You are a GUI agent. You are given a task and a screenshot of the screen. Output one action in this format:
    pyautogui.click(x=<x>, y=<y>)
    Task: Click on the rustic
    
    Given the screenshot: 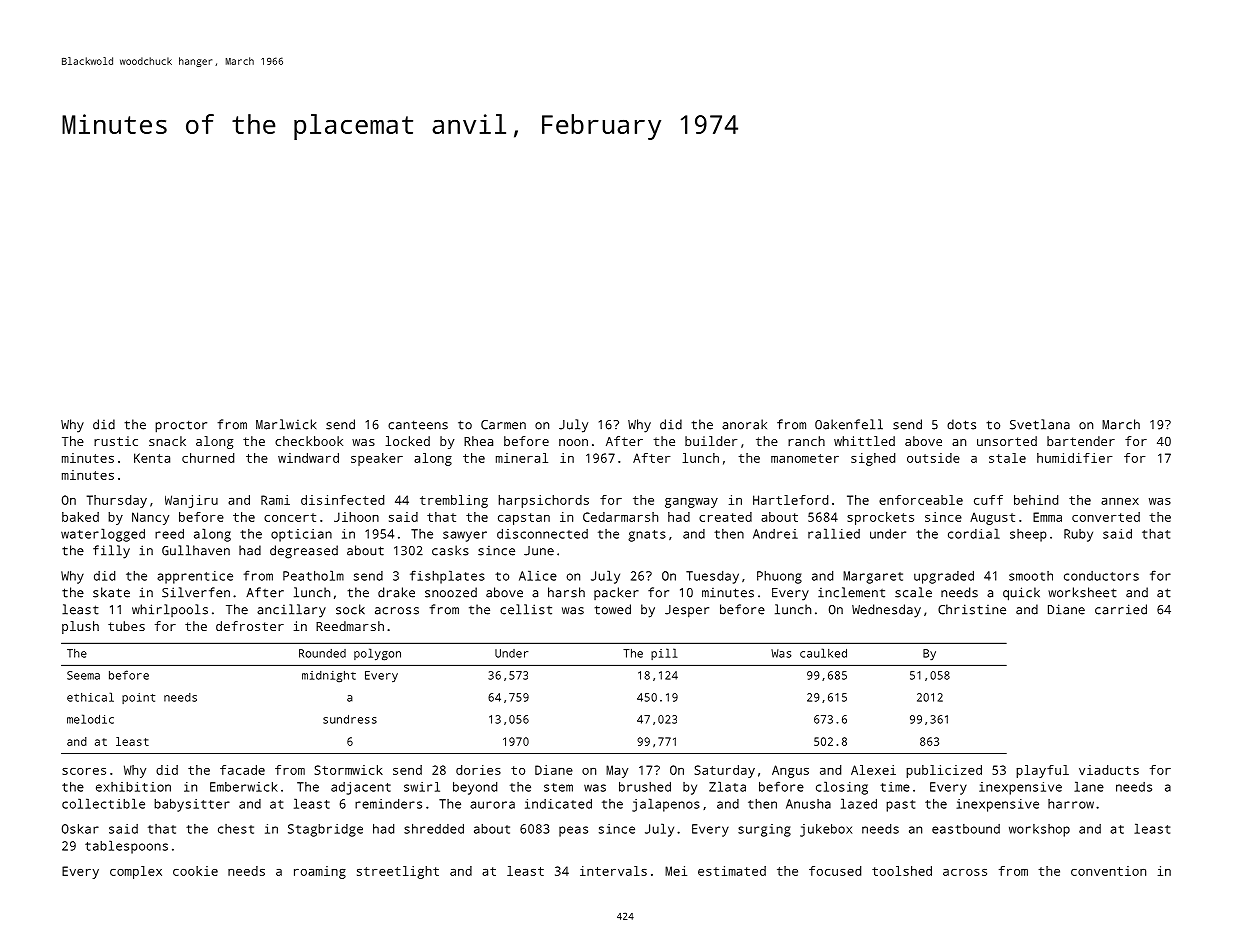 What is the action you would take?
    pyautogui.click(x=116, y=441)
